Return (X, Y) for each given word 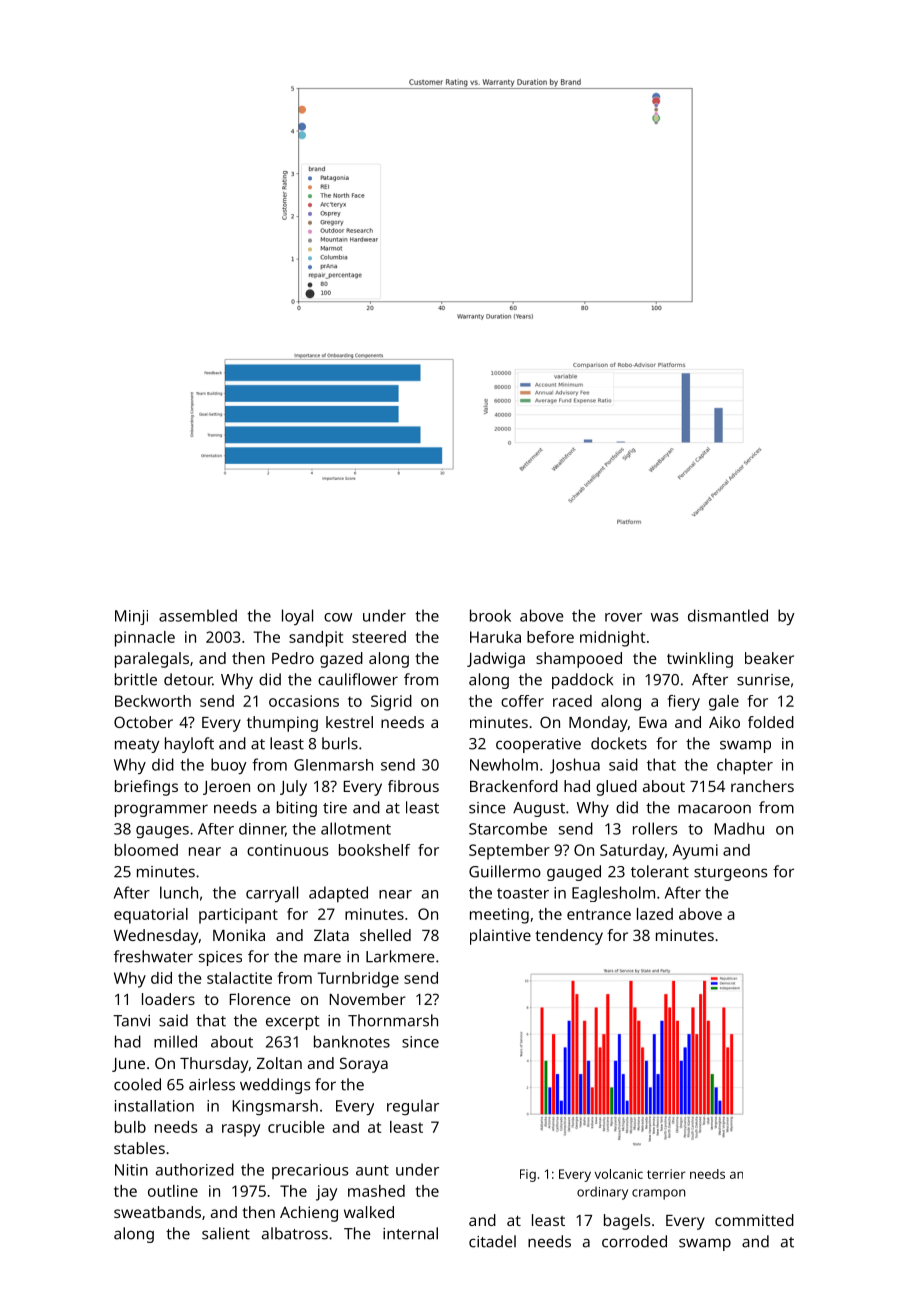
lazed (655, 914)
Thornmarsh (393, 1020)
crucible (296, 1127)
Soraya (364, 1065)
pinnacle (145, 639)
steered (379, 637)
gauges (162, 832)
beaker (769, 658)
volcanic (619, 1174)
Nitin (131, 1170)
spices (220, 958)
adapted (338, 894)
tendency (569, 937)
